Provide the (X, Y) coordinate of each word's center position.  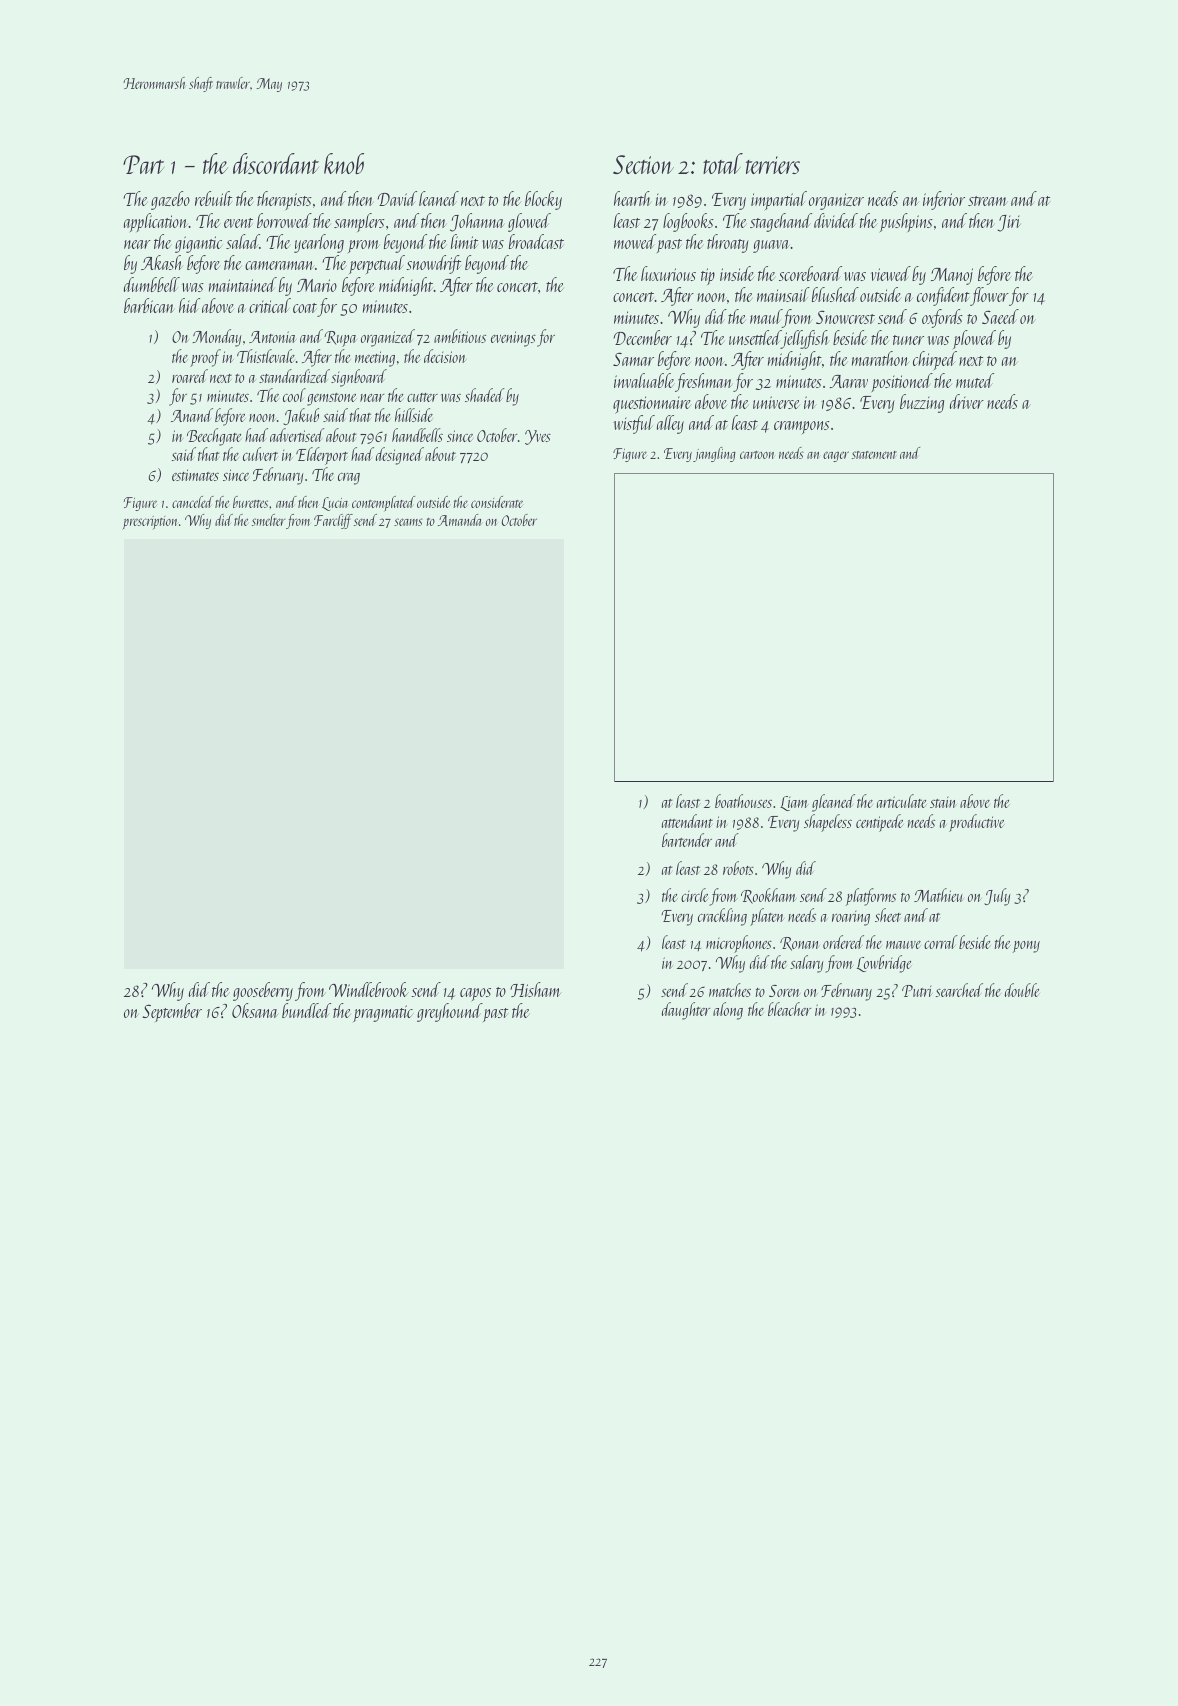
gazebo (170, 200)
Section (643, 164)
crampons (802, 427)
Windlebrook (369, 989)
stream (987, 201)
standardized (294, 376)
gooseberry (263, 991)
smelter (268, 520)
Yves (538, 437)
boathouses (743, 801)
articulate (902, 801)
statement (874, 455)
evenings (513, 339)
